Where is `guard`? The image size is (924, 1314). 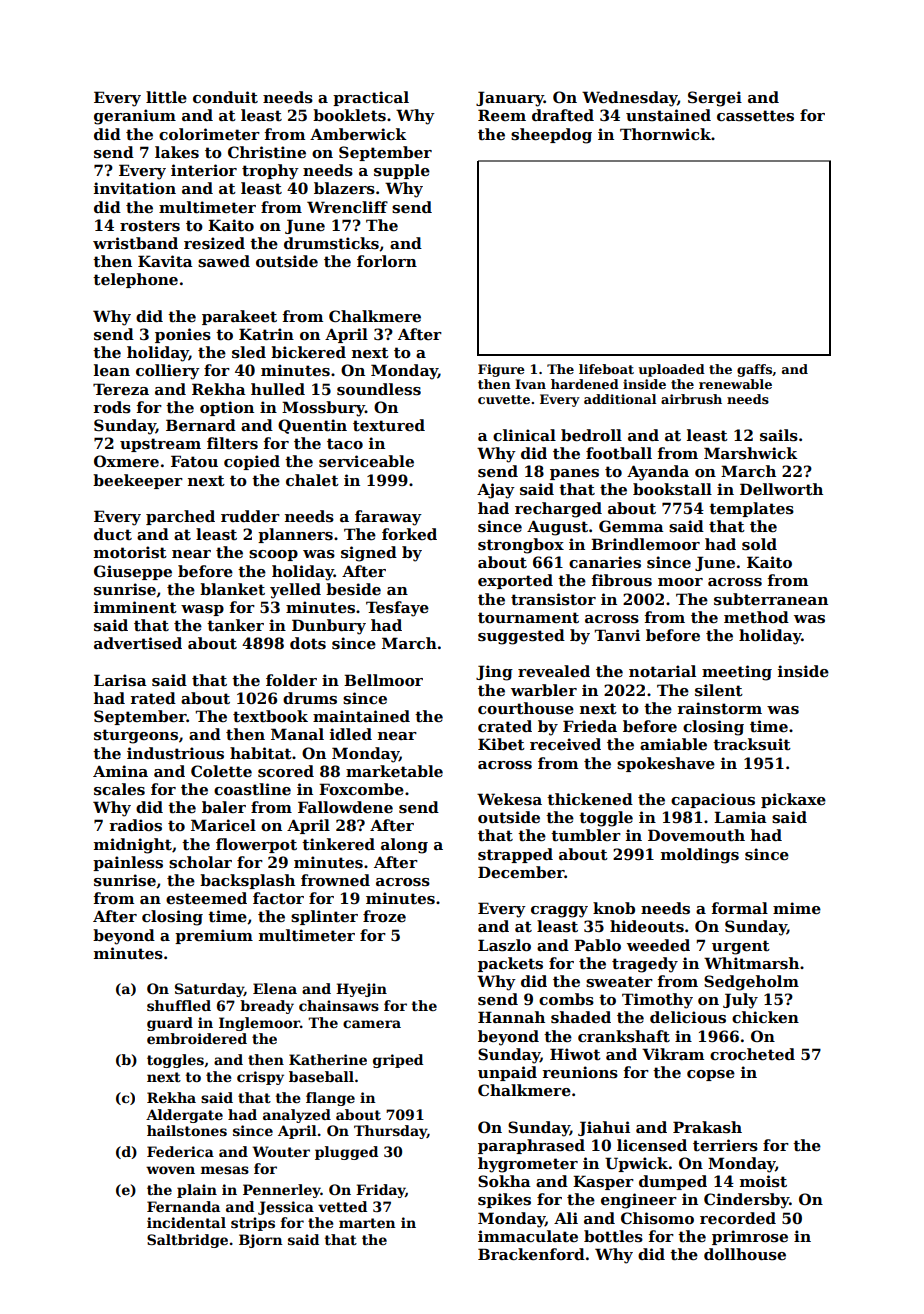 guard is located at coordinates (170, 1024).
